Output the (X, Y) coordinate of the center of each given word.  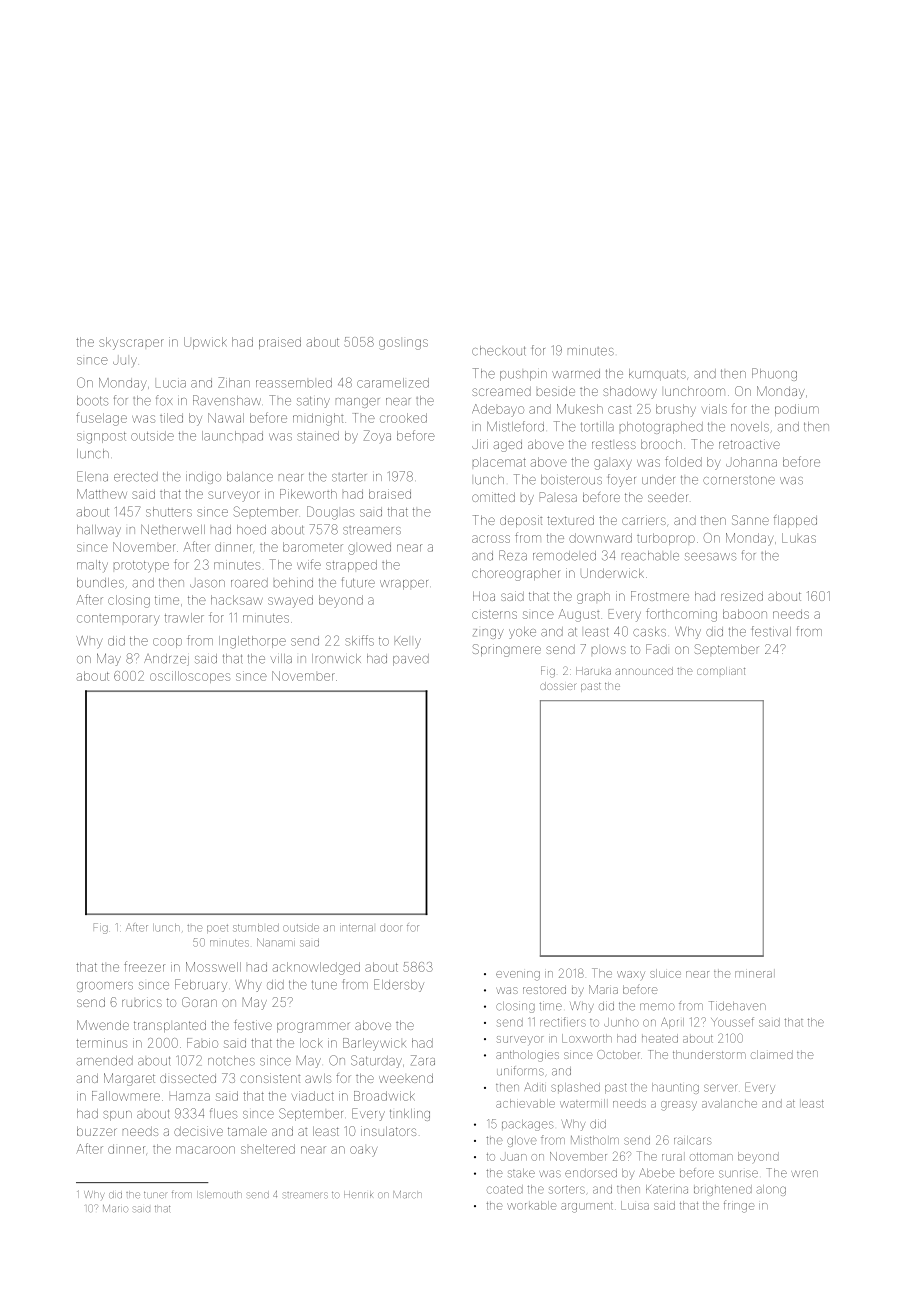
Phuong (774, 374)
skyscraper (131, 343)
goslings (403, 344)
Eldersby (399, 985)
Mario (115, 1208)
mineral (753, 974)
